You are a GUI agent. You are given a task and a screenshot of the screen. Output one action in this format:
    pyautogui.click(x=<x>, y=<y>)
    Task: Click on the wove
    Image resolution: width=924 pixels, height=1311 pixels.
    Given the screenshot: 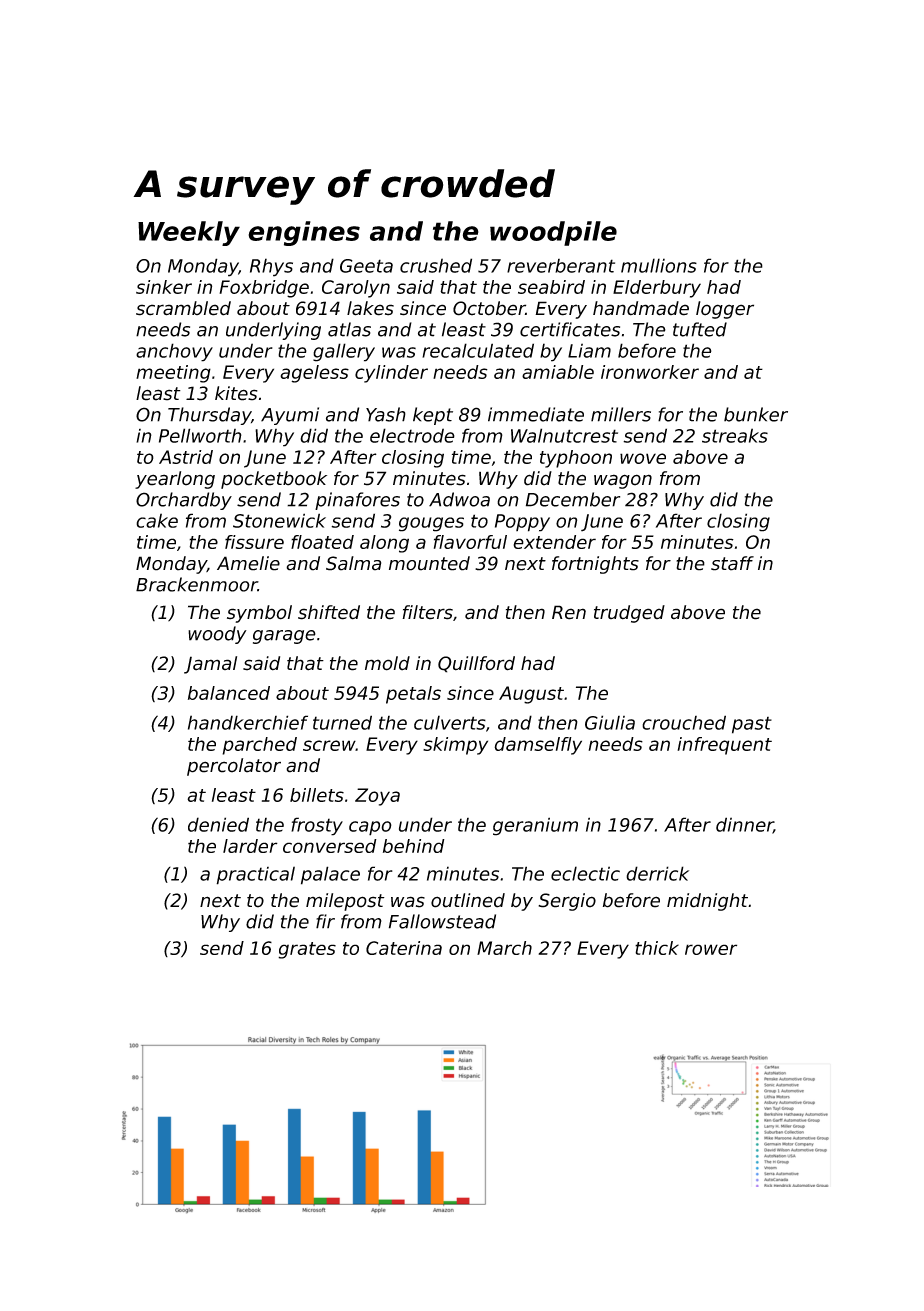 What is the action you would take?
    pyautogui.click(x=643, y=458)
